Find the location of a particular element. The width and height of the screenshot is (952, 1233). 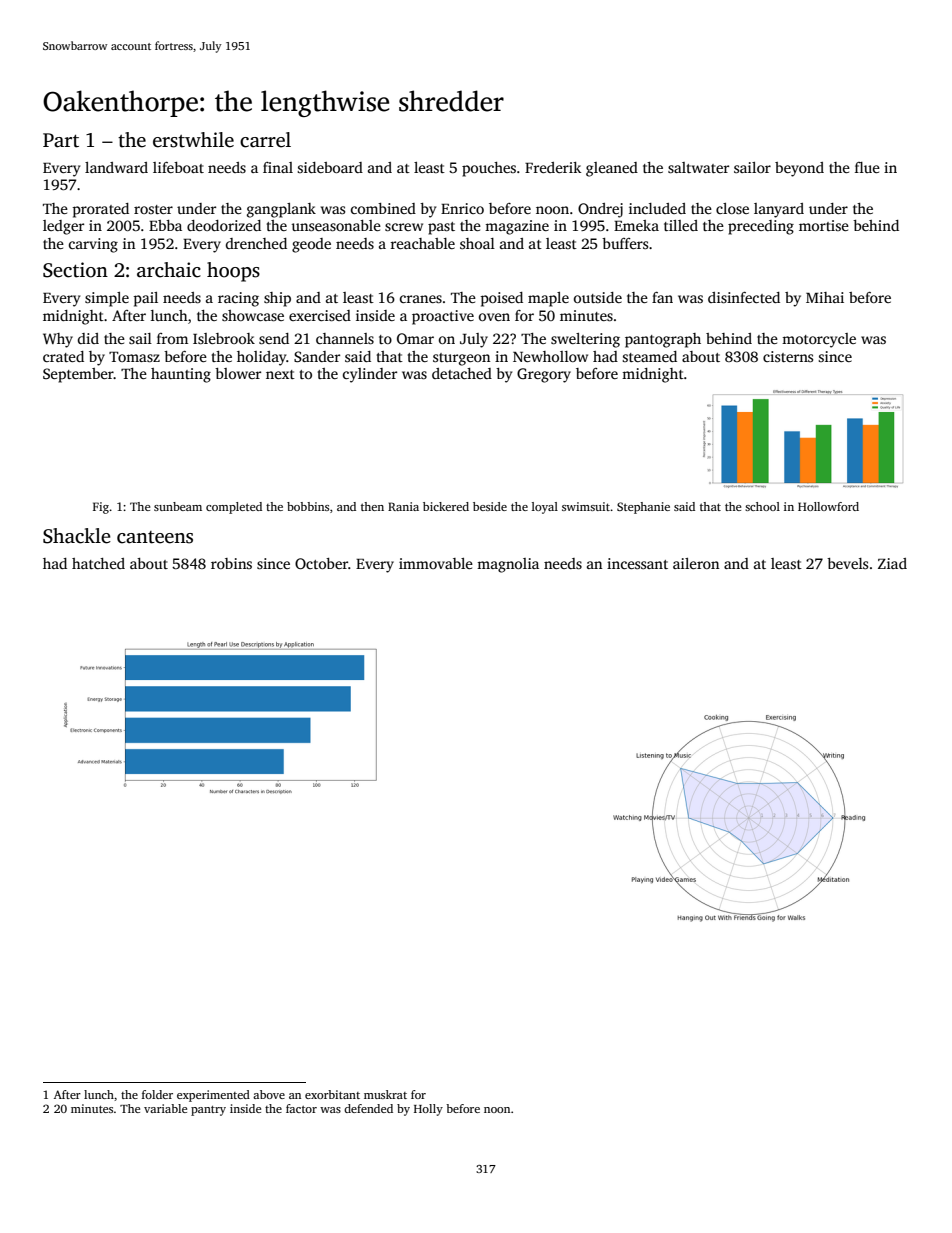

Holly is located at coordinates (428, 1110).
